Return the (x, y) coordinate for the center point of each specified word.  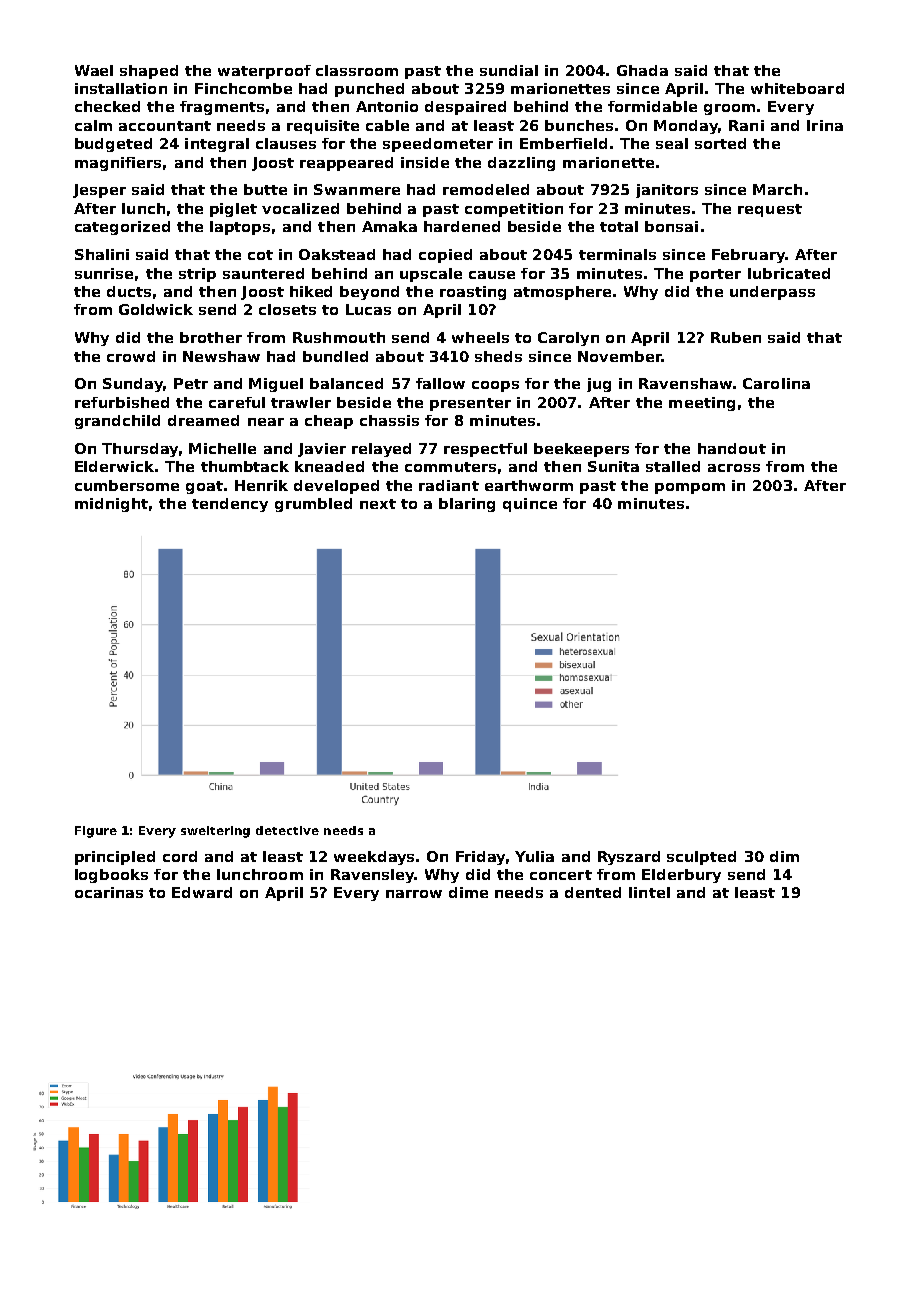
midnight (111, 505)
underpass (772, 293)
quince (530, 505)
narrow (414, 894)
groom (729, 109)
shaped (149, 72)
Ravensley (373, 876)
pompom (690, 488)
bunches (579, 125)
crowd (131, 356)
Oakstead (337, 254)
